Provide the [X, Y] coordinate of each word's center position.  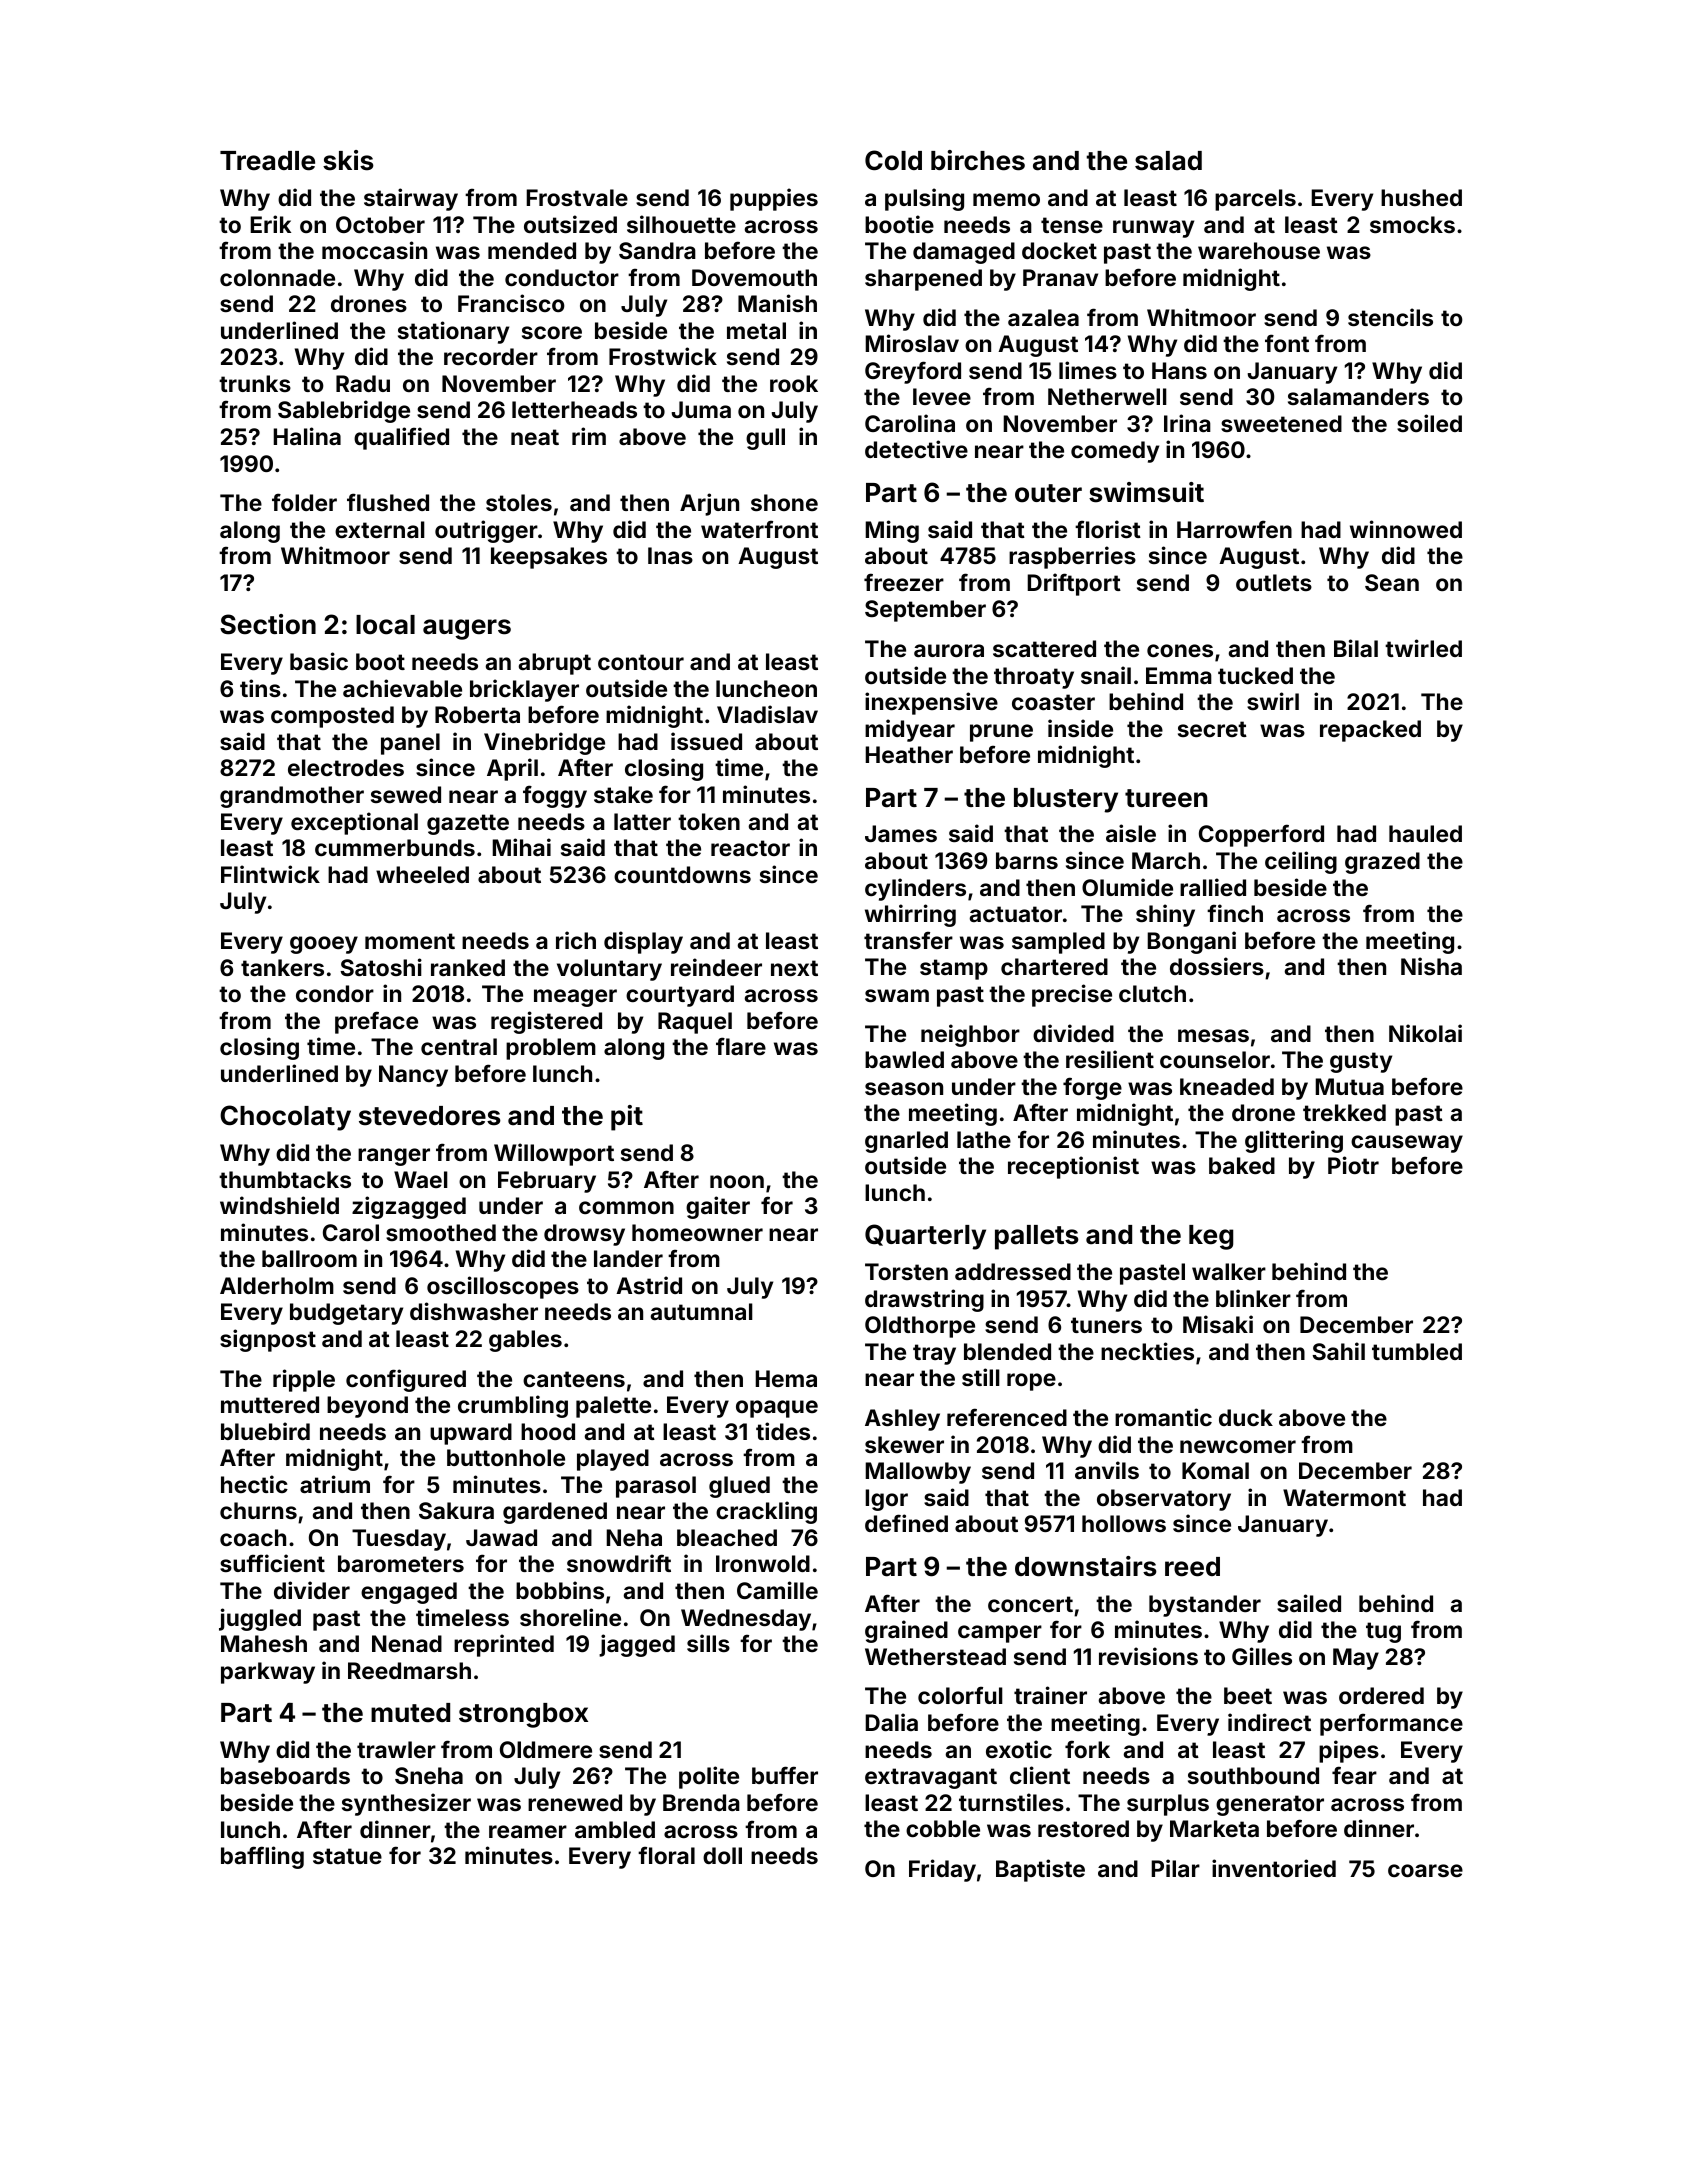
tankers [282, 967]
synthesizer [406, 1804]
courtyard [680, 996]
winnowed [1406, 529]
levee [942, 396]
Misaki [1218, 1324]
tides [783, 1431]
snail [1106, 675]
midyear [910, 730]
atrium [335, 1484]
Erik [270, 224]
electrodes [346, 767]
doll [722, 1855]
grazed [1382, 863]
